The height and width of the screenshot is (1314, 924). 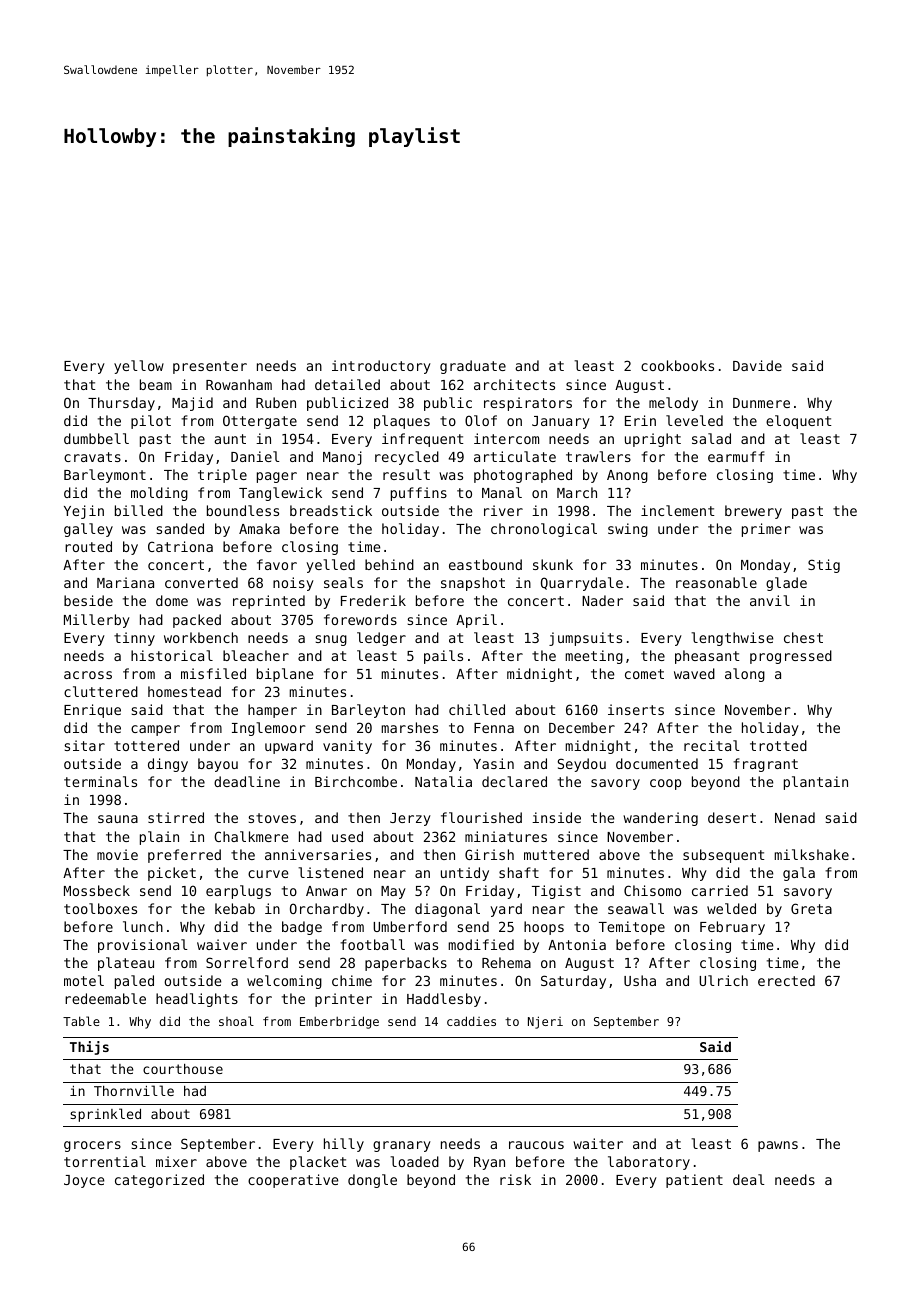 What do you see at coordinates (803, 637) in the screenshot?
I see `chest` at bounding box center [803, 637].
